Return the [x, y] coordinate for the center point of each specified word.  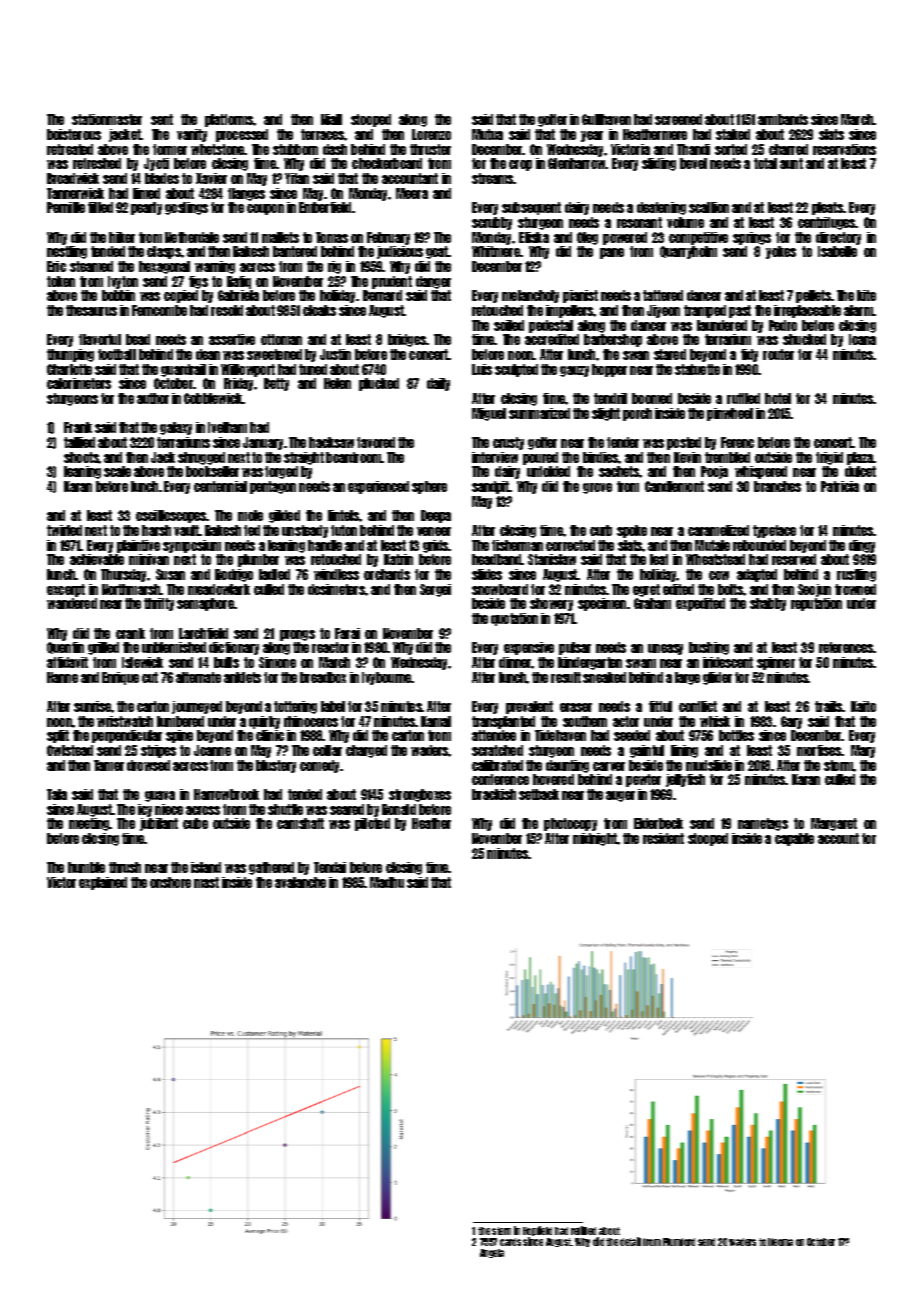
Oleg [587, 238]
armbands [783, 119]
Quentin [65, 648]
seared [347, 809]
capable [794, 839]
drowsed [148, 765]
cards [510, 1242]
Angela [492, 1253]
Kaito [863, 706]
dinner [515, 662]
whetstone [218, 149]
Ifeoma [780, 1242]
